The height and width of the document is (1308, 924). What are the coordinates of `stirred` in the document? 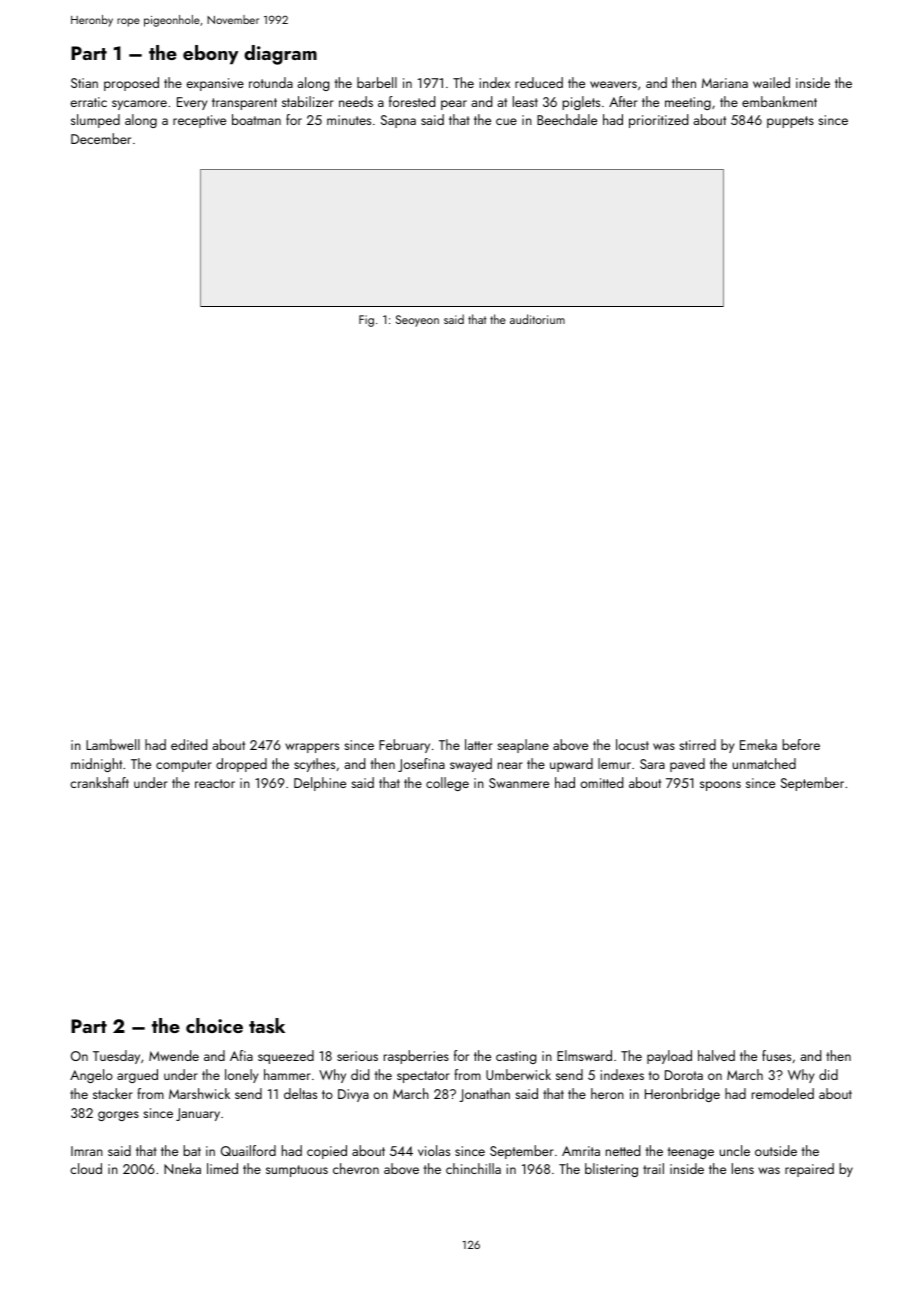 It's located at (697, 744).
